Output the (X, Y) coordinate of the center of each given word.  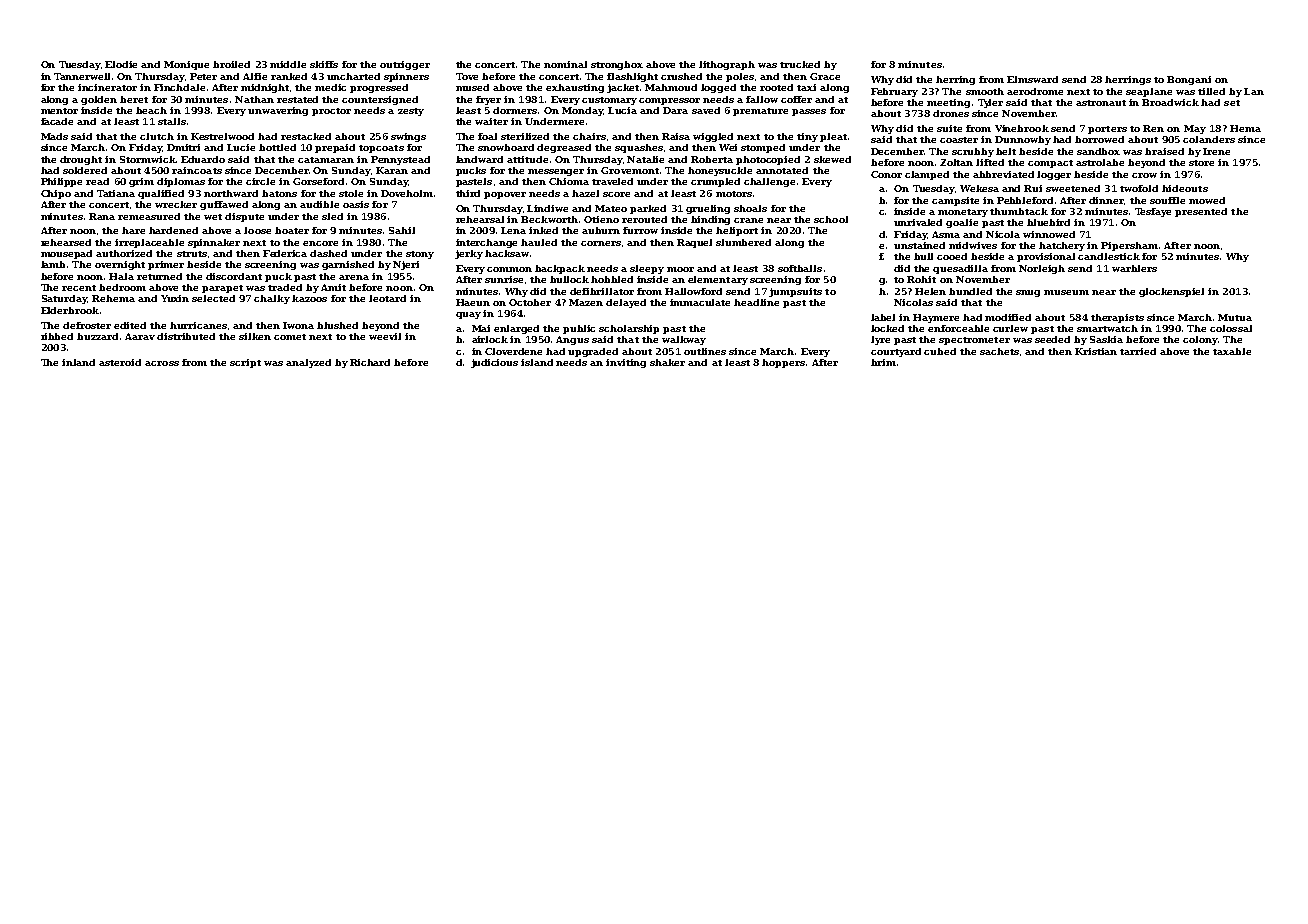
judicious (494, 363)
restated (297, 99)
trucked (800, 64)
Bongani (1189, 80)
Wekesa (979, 188)
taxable (1232, 351)
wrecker (176, 204)
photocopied (768, 160)
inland (78, 362)
